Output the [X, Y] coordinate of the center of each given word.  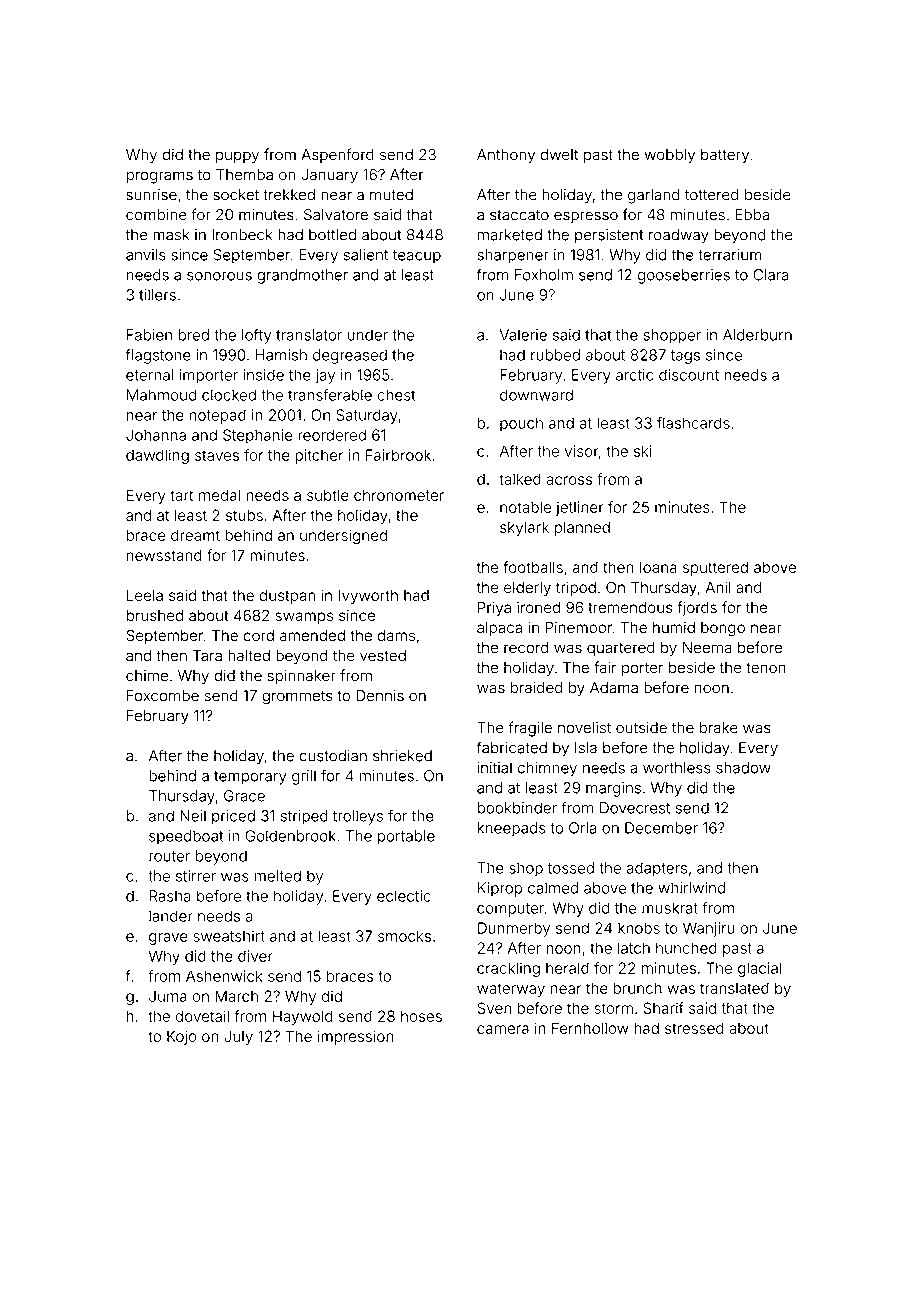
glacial [759, 969]
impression [355, 1037]
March [236, 996]
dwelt [559, 155]
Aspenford [337, 155]
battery [725, 156]
